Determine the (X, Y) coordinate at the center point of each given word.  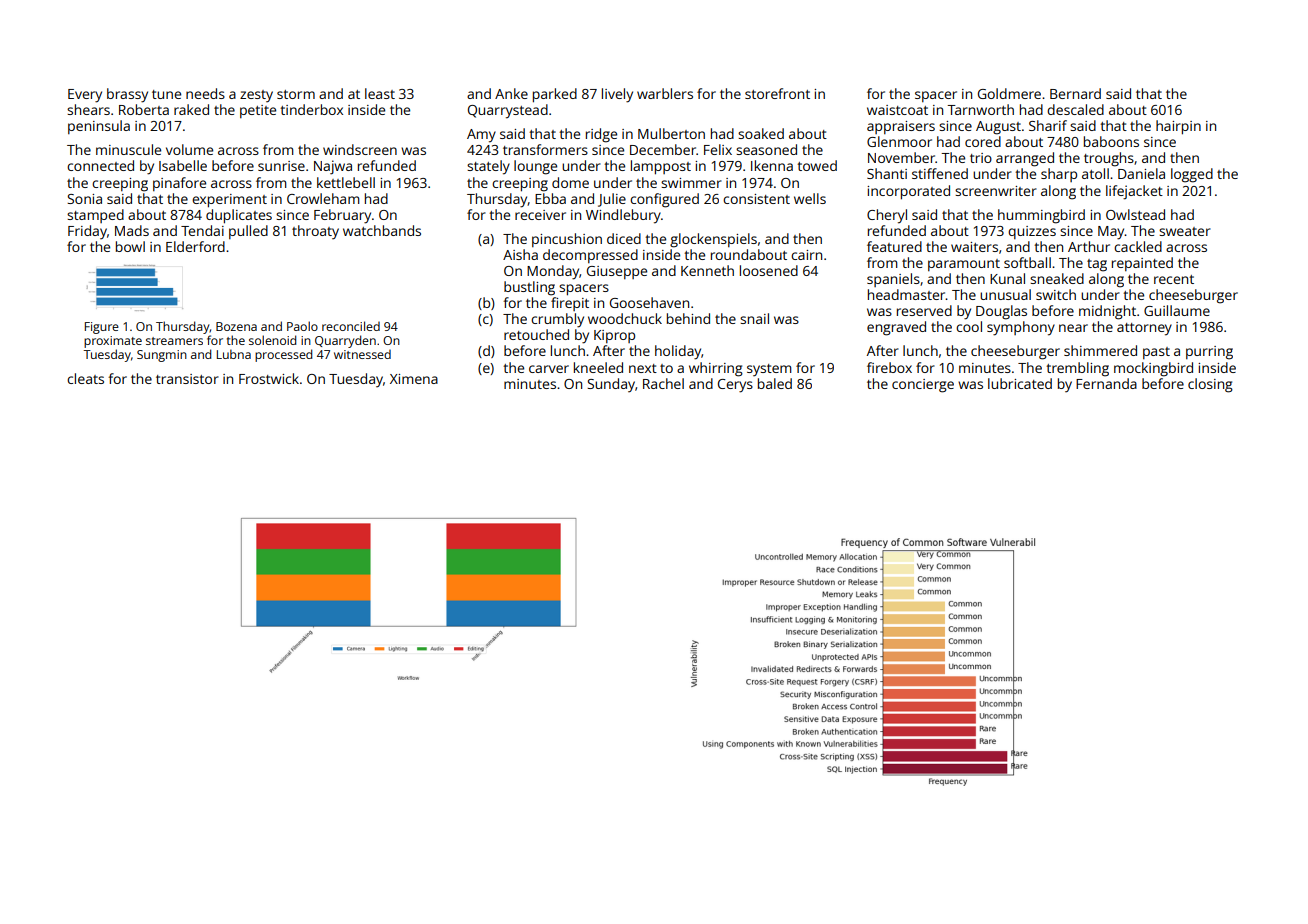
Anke (511, 93)
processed (283, 355)
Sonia (84, 199)
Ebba (550, 198)
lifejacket (1134, 192)
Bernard (1075, 93)
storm (296, 94)
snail (754, 318)
